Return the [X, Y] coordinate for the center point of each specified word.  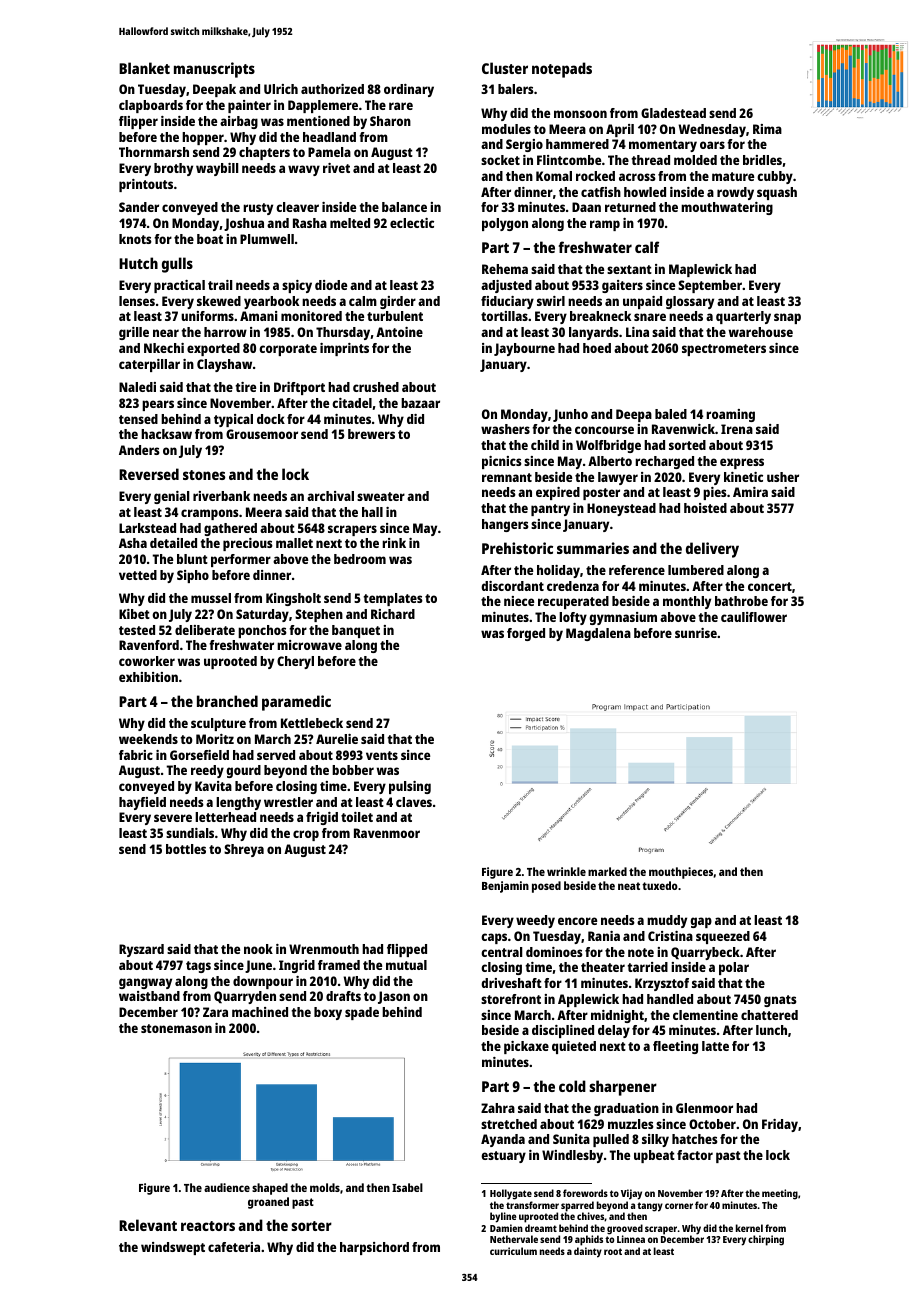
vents [382, 755]
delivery [712, 550]
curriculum [513, 1251]
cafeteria [234, 1247]
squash [777, 193]
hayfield [142, 803]
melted [350, 223]
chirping [766, 1240]
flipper [138, 122]
